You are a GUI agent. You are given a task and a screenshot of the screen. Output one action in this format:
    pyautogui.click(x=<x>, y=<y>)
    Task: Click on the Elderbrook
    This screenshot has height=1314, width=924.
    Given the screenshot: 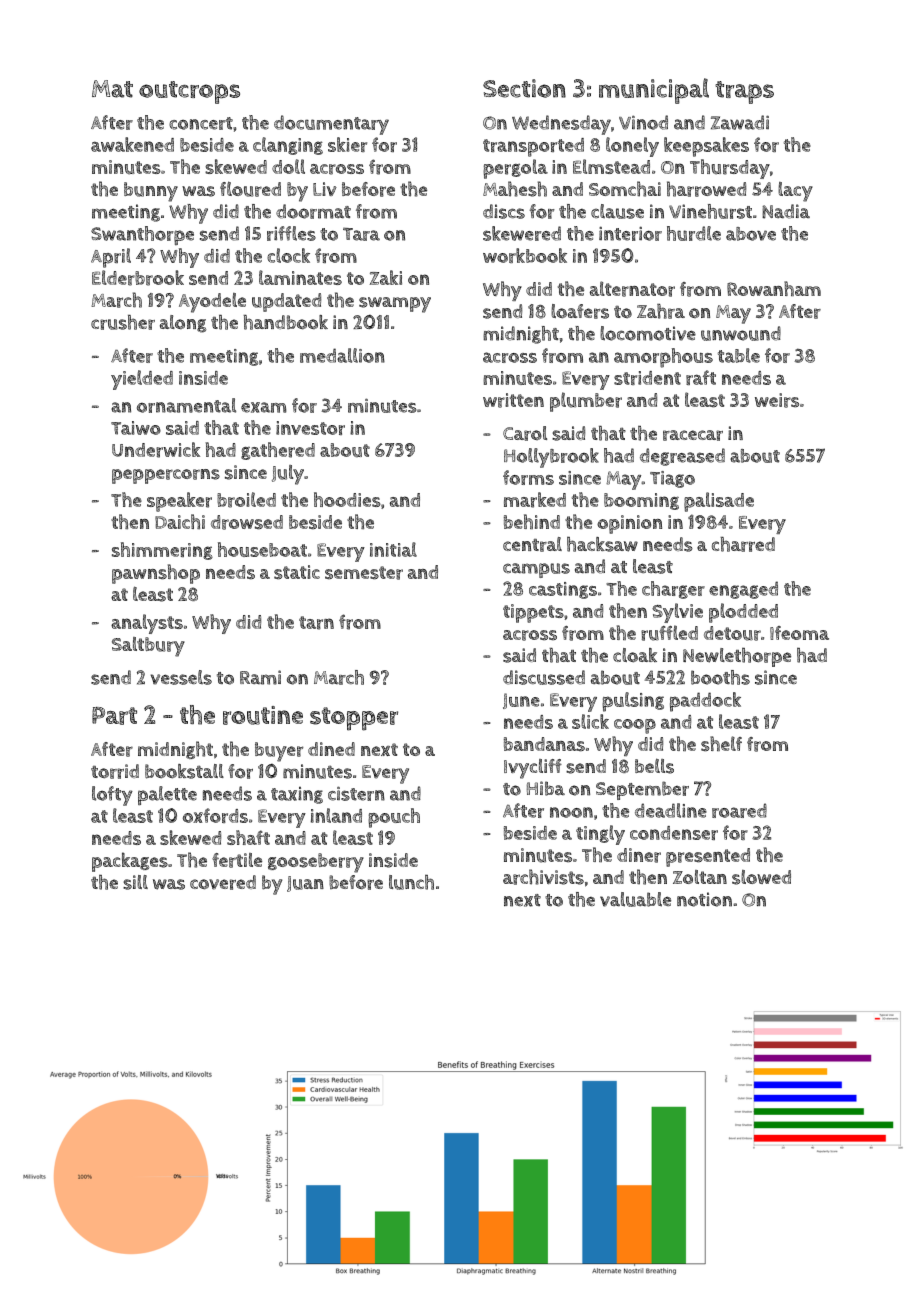 What is the action you would take?
    pyautogui.click(x=138, y=278)
